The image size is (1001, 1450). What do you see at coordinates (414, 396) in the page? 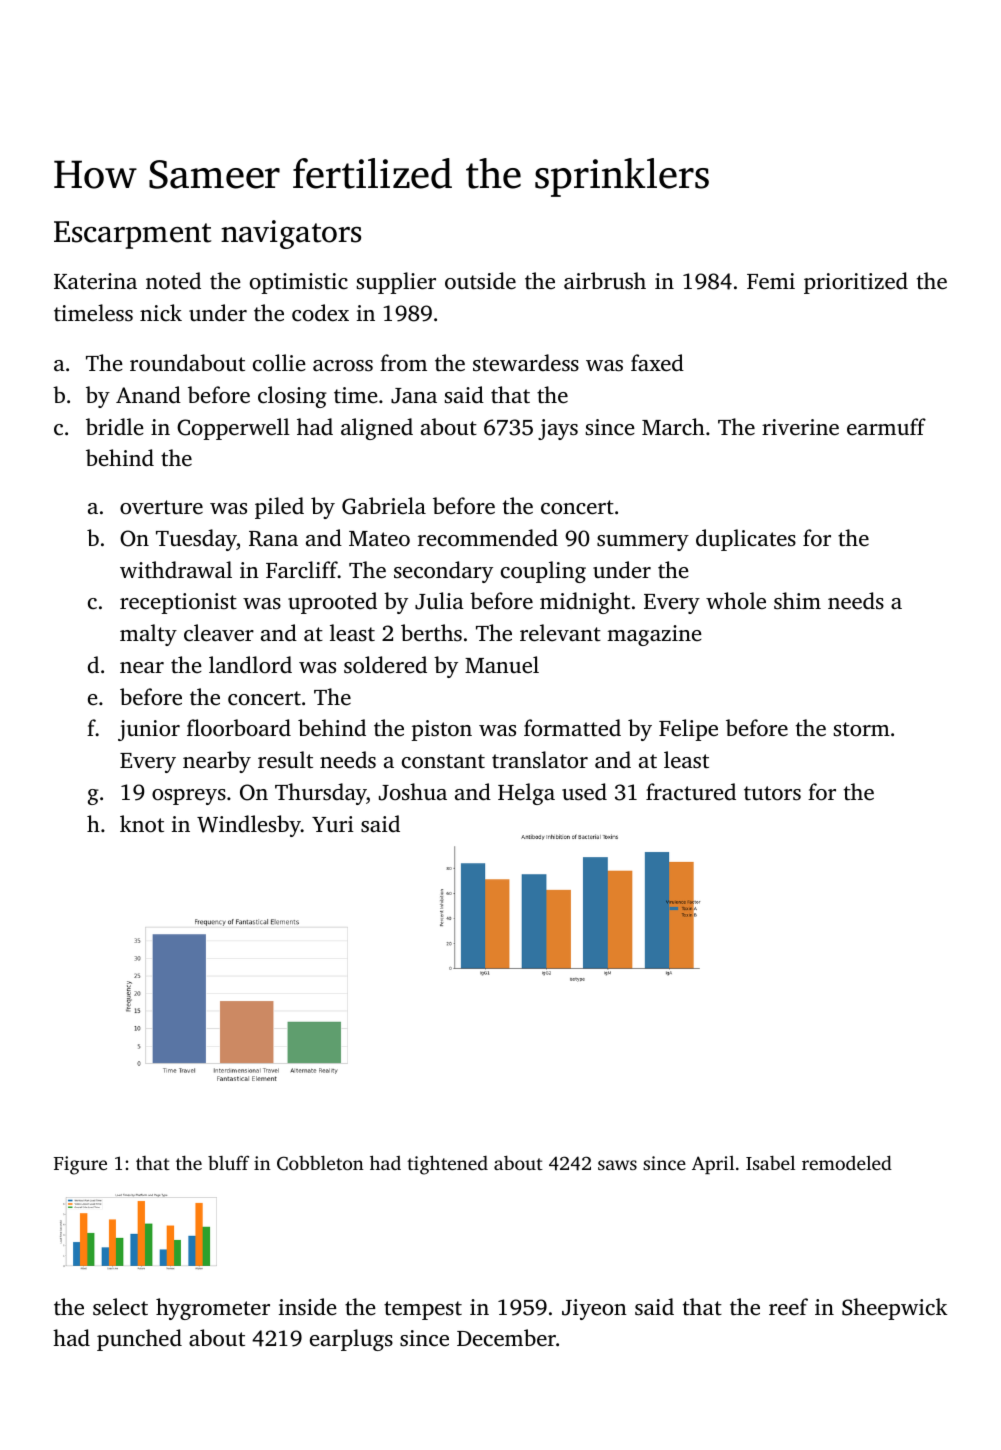
I see `Jana` at bounding box center [414, 396].
